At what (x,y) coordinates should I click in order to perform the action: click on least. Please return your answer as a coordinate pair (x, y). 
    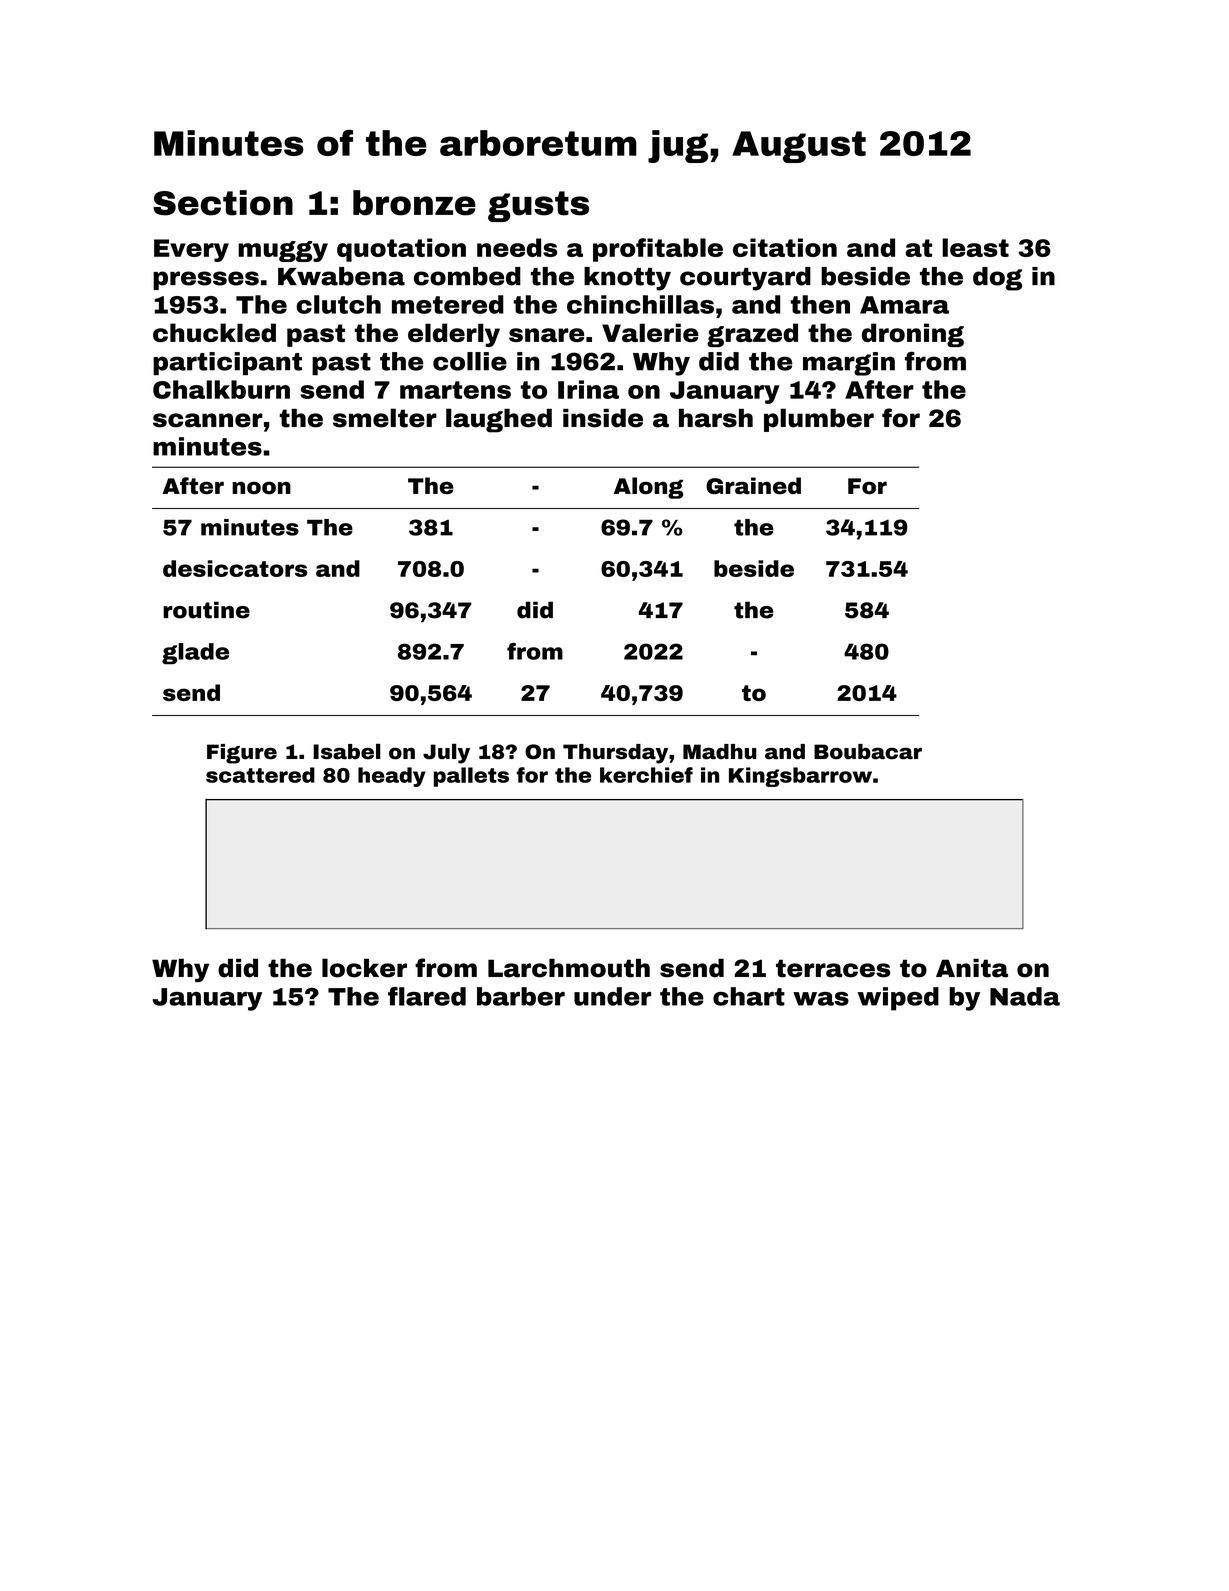
    Looking at the image, I should click on (975, 247).
